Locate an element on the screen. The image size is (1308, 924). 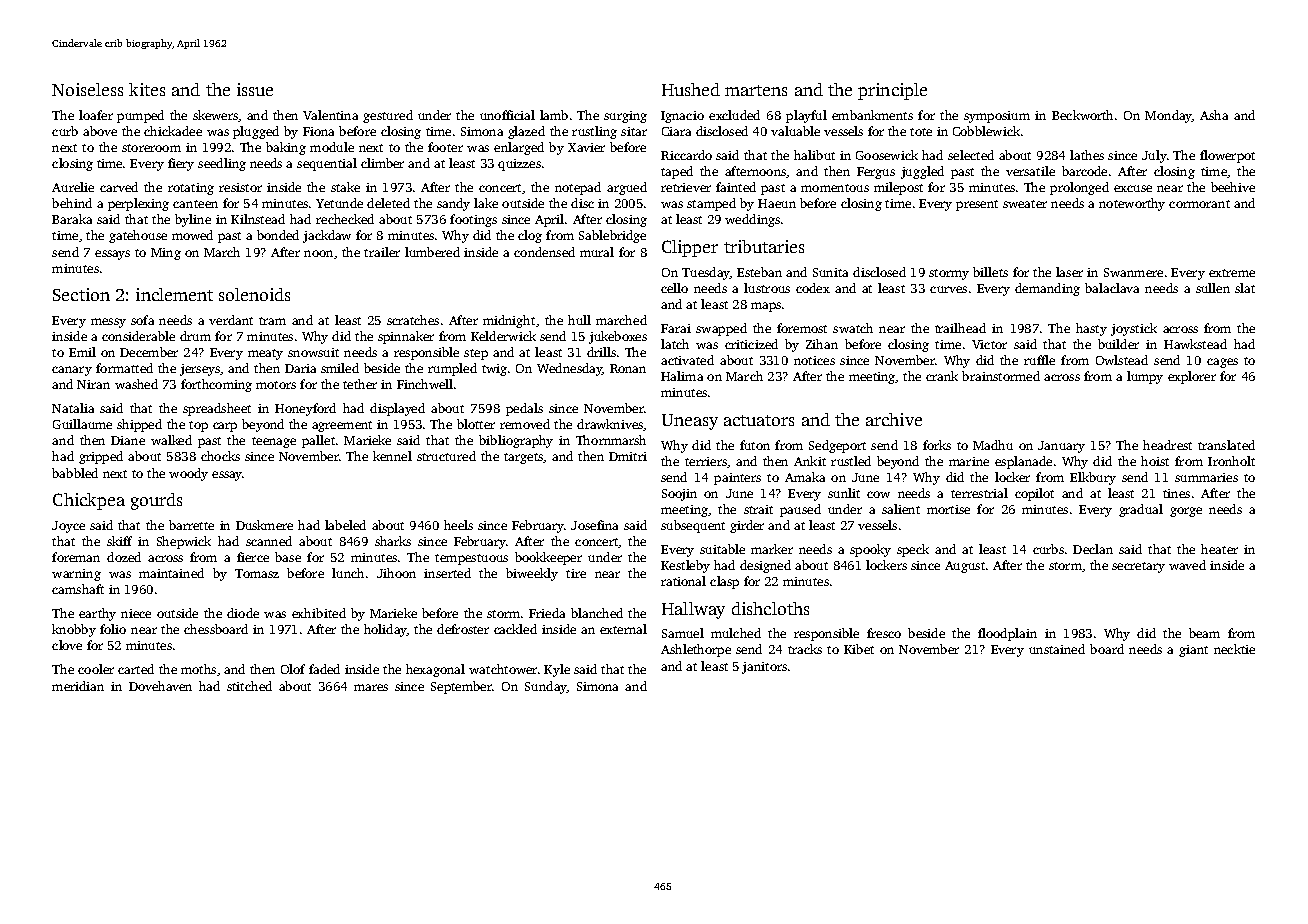
Duskmere is located at coordinates (264, 525).
